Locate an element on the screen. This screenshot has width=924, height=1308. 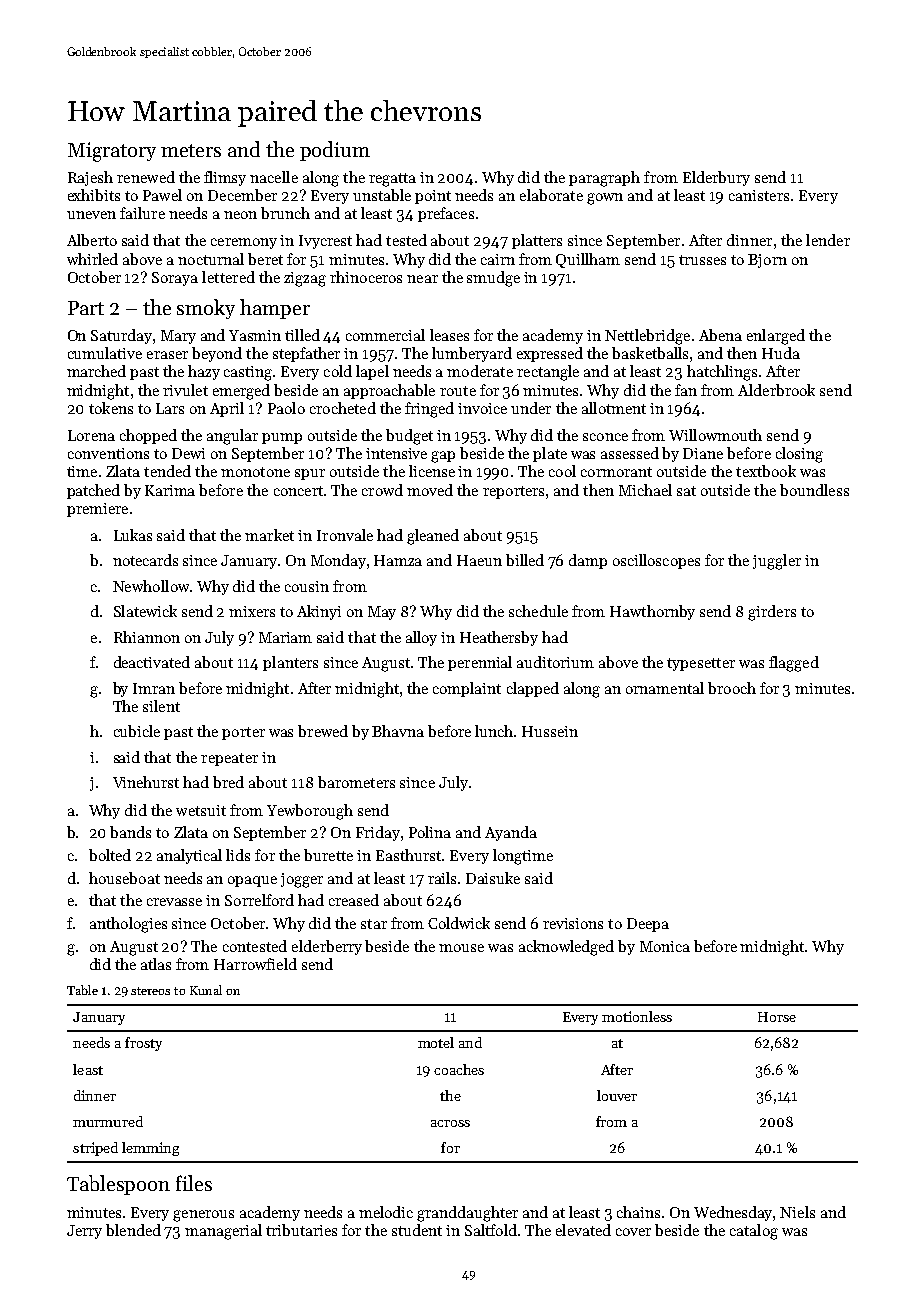
Jerry is located at coordinates (84, 1232).
